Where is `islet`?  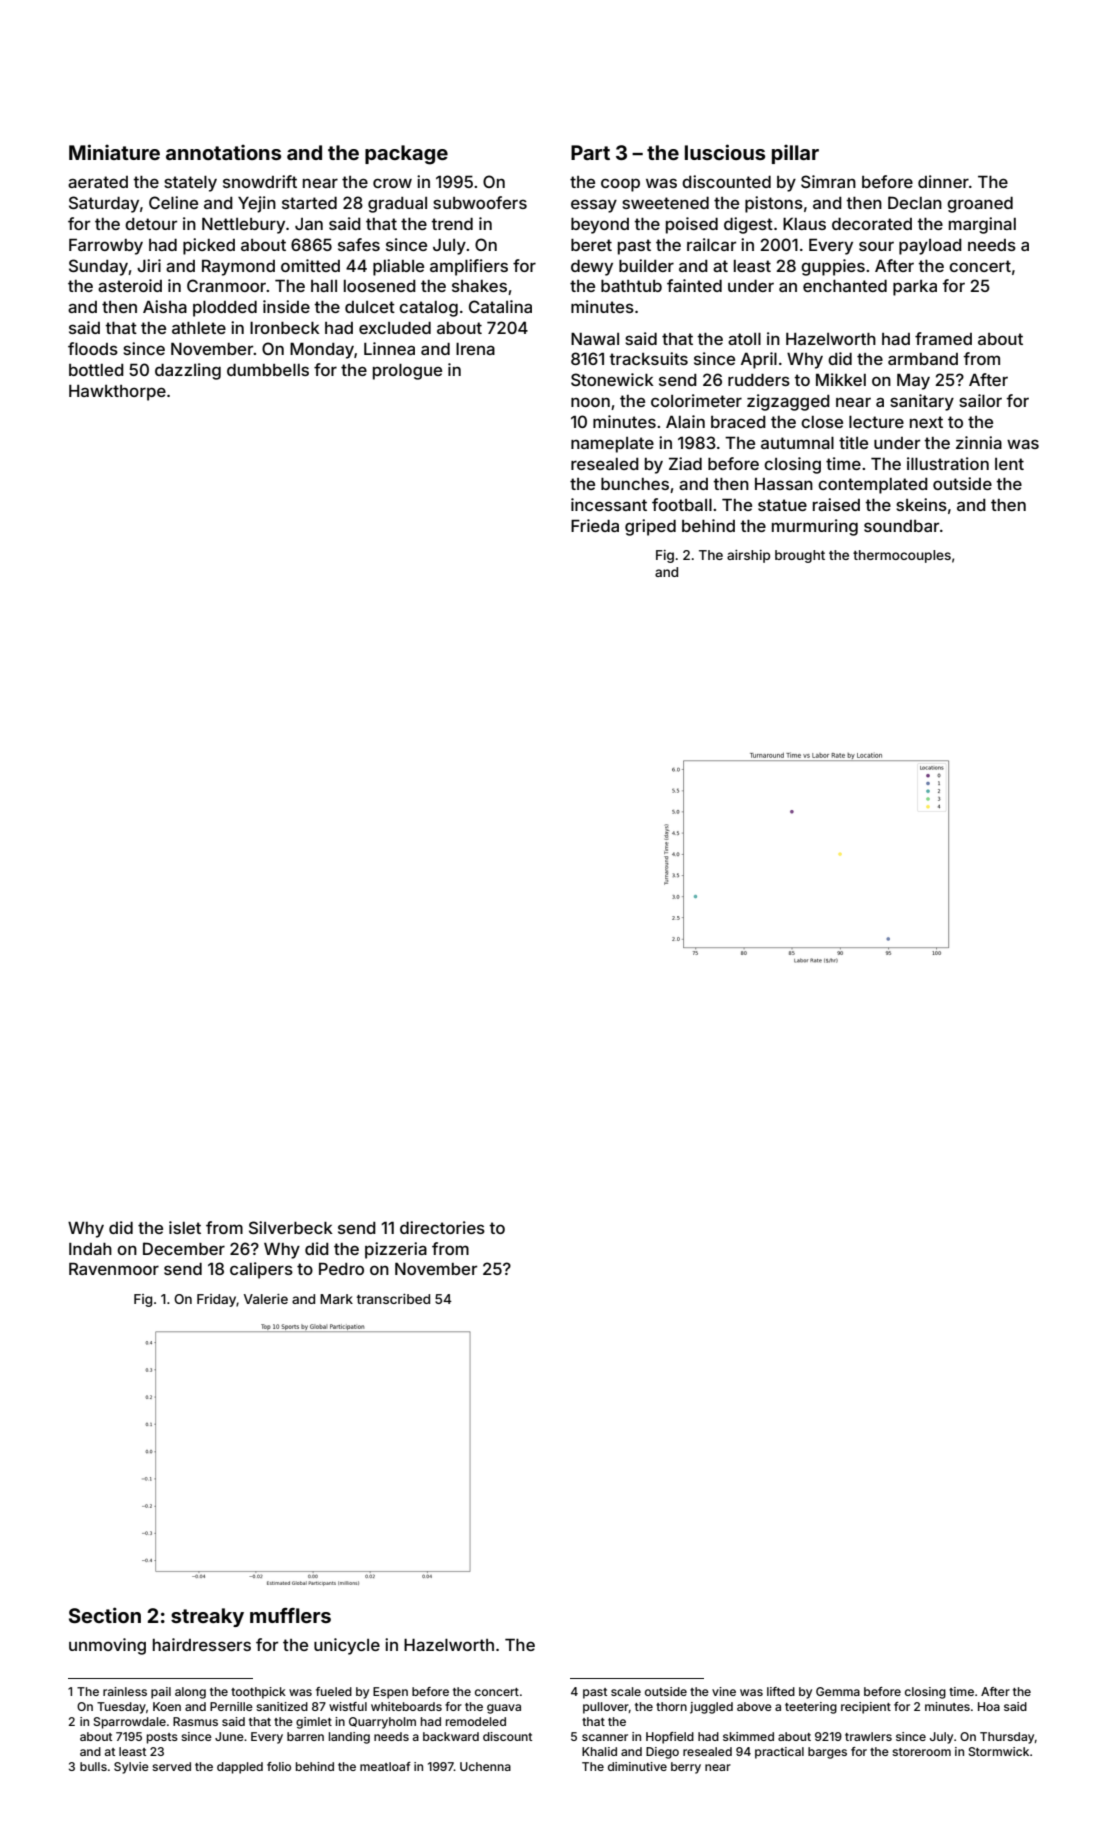 islet is located at coordinates (185, 1227).
